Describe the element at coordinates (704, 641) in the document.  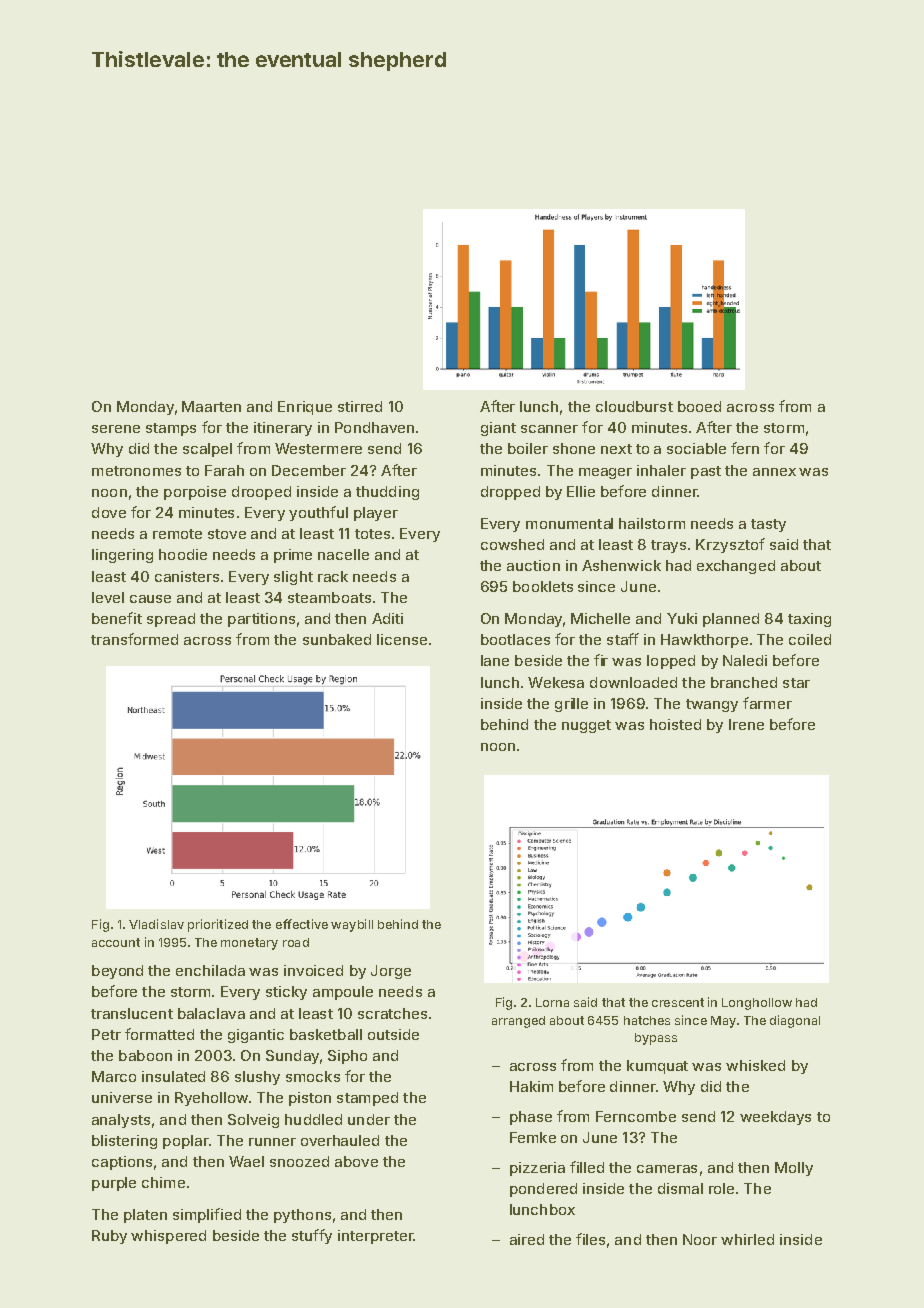
I see `Hawkthorpe` at that location.
